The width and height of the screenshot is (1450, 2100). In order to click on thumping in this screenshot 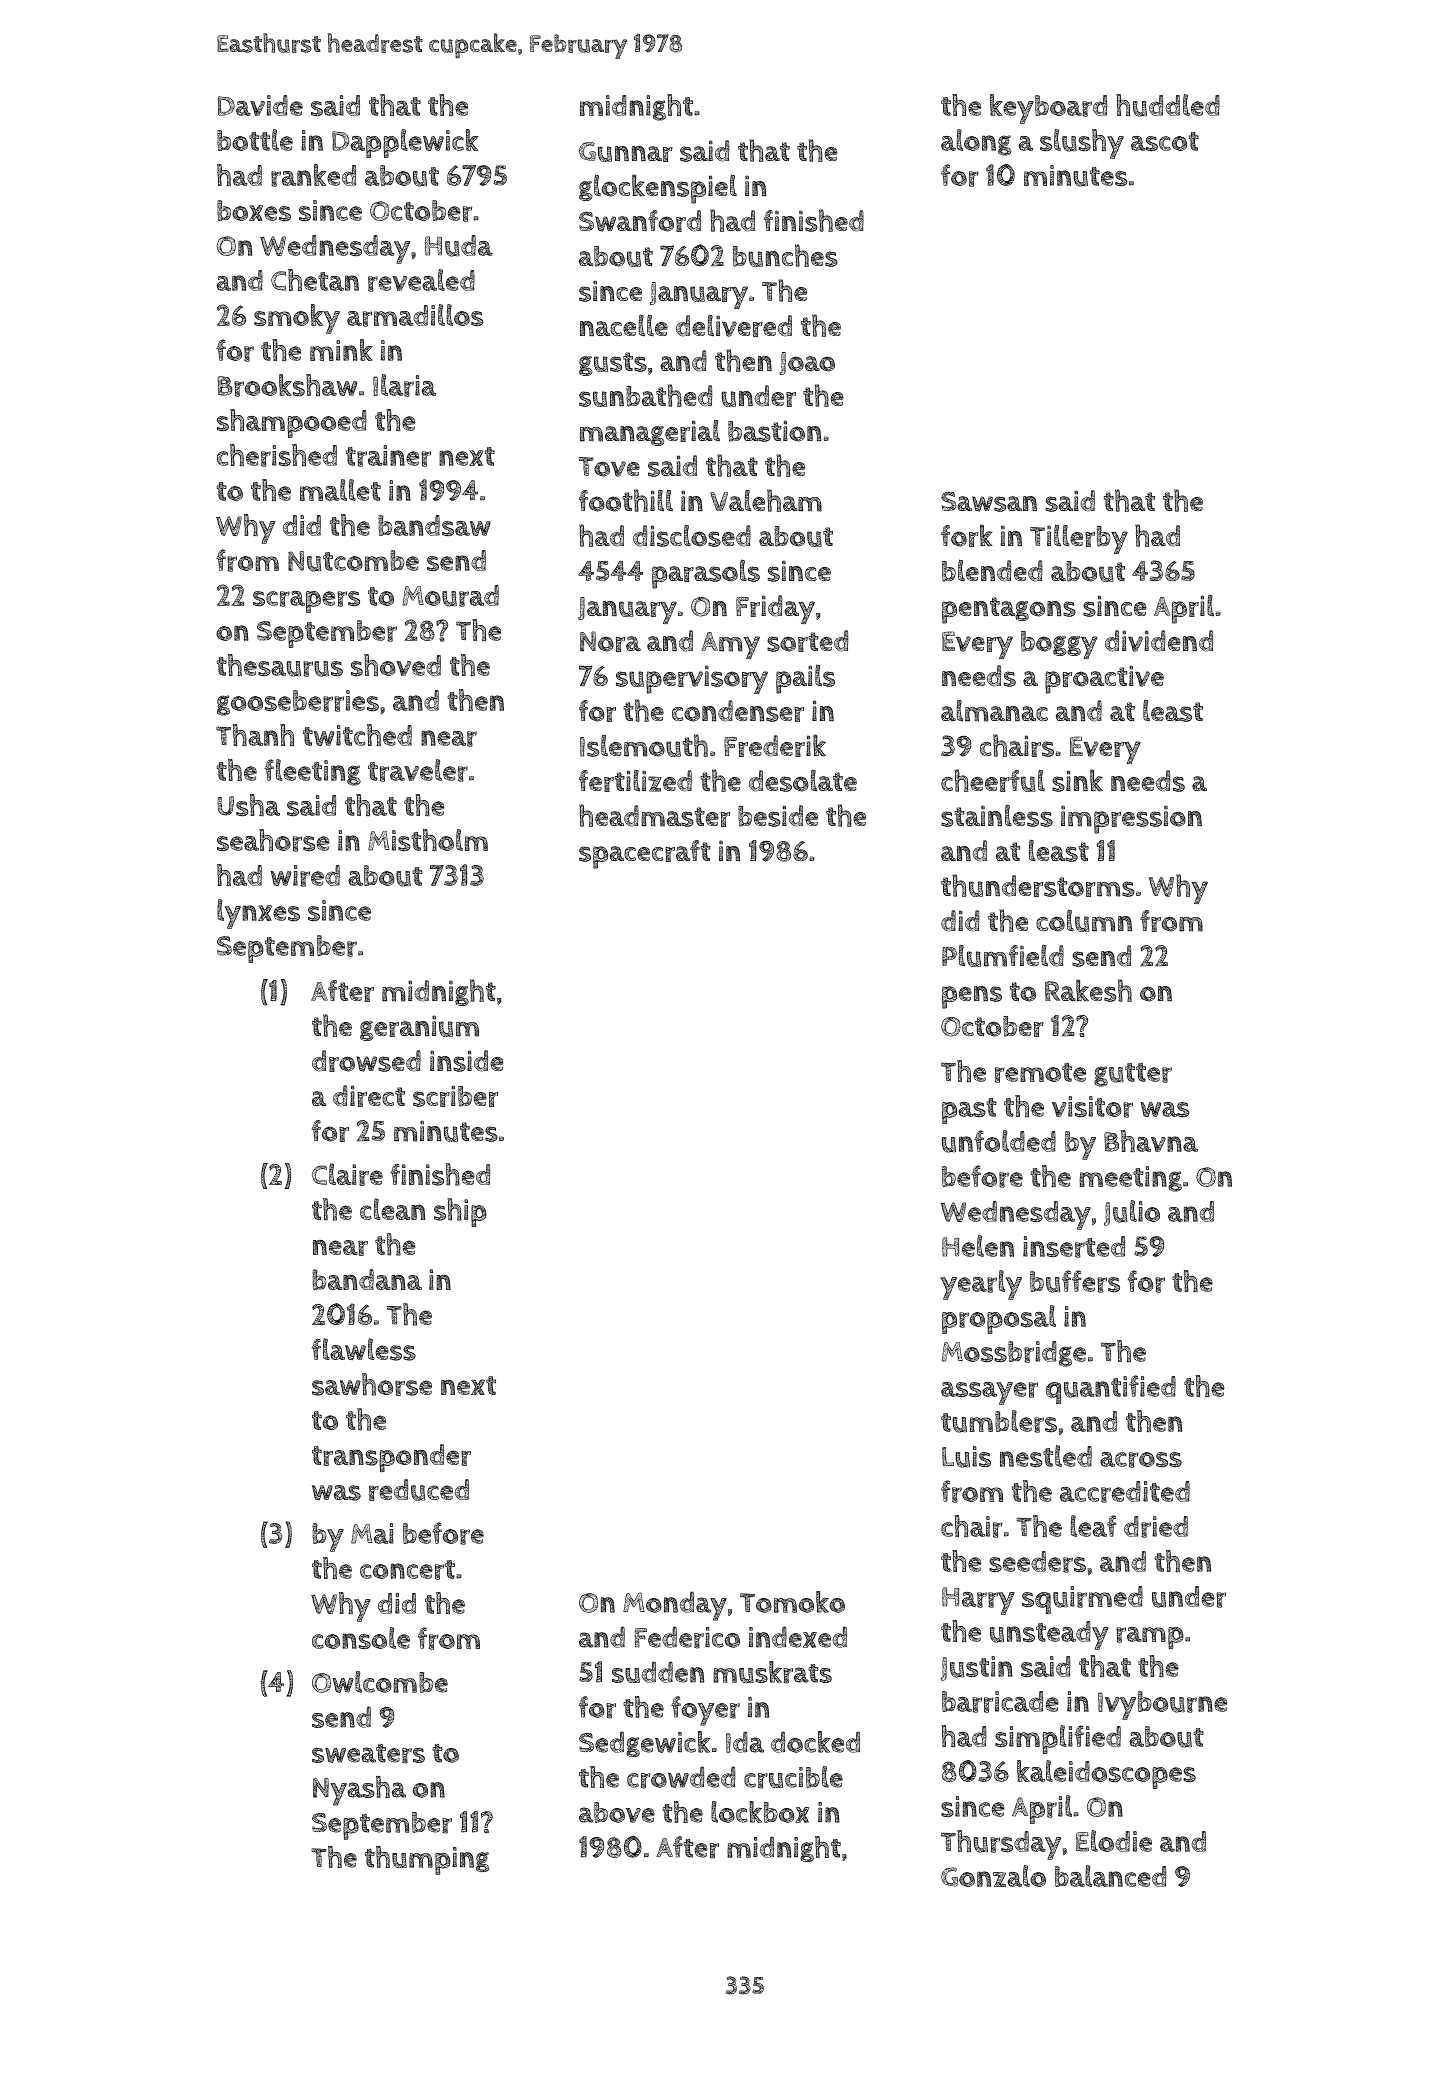, I will do `click(427, 1860)`.
